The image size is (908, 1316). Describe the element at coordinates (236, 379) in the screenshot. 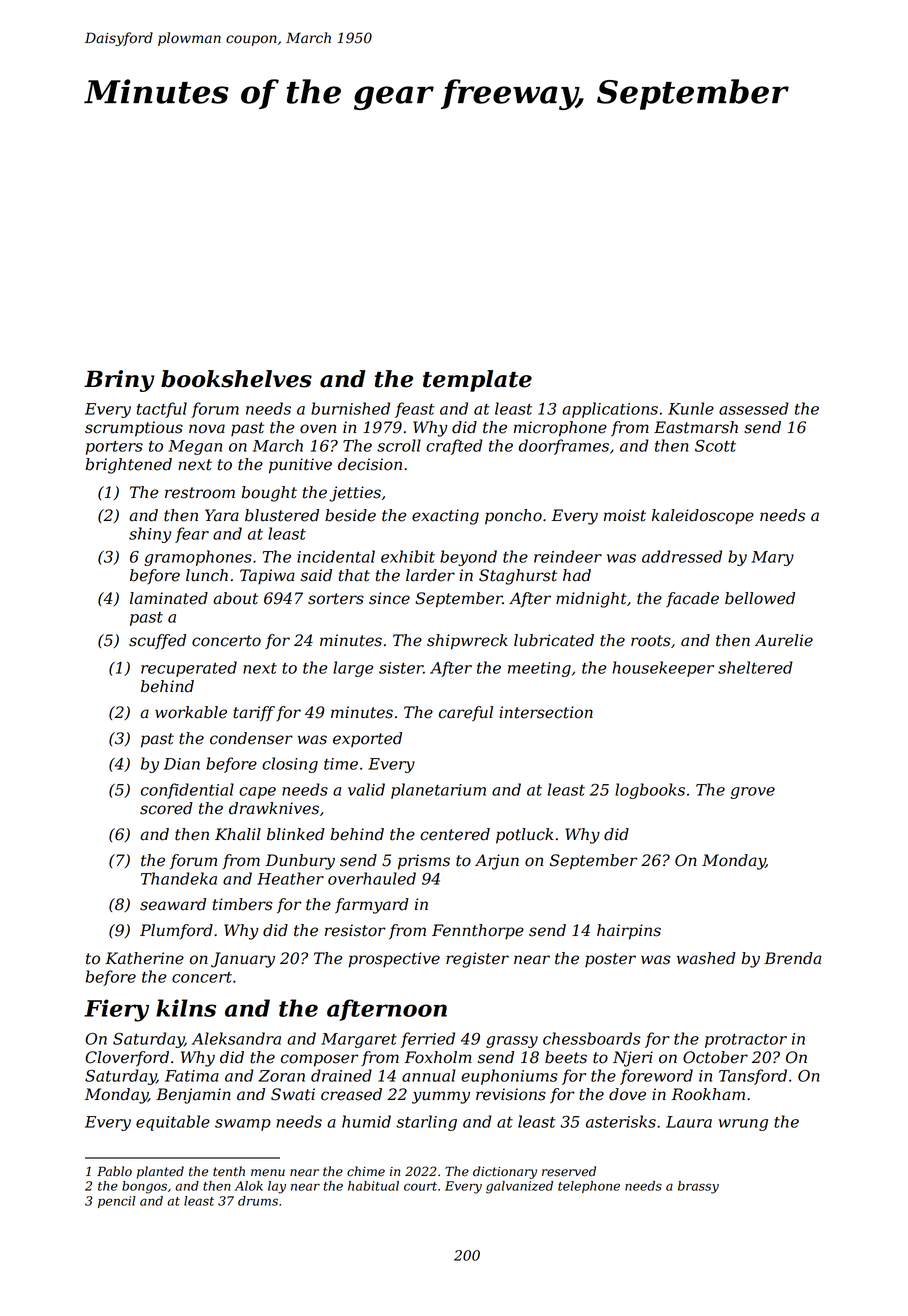

I see `bookshelves` at that location.
